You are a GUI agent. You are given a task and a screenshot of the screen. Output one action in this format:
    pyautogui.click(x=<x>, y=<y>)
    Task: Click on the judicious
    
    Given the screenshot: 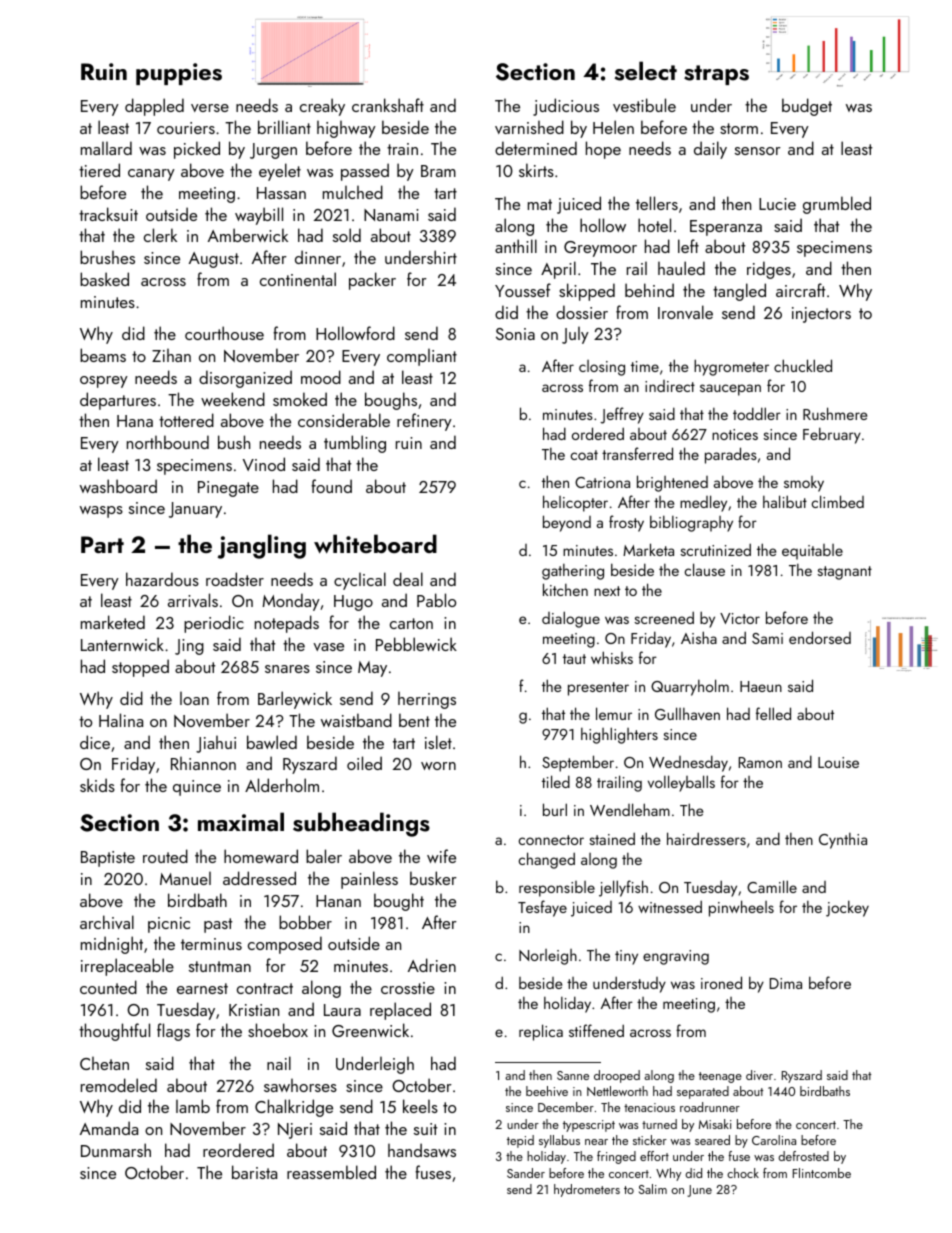 What is the action you would take?
    pyautogui.click(x=566, y=107)
